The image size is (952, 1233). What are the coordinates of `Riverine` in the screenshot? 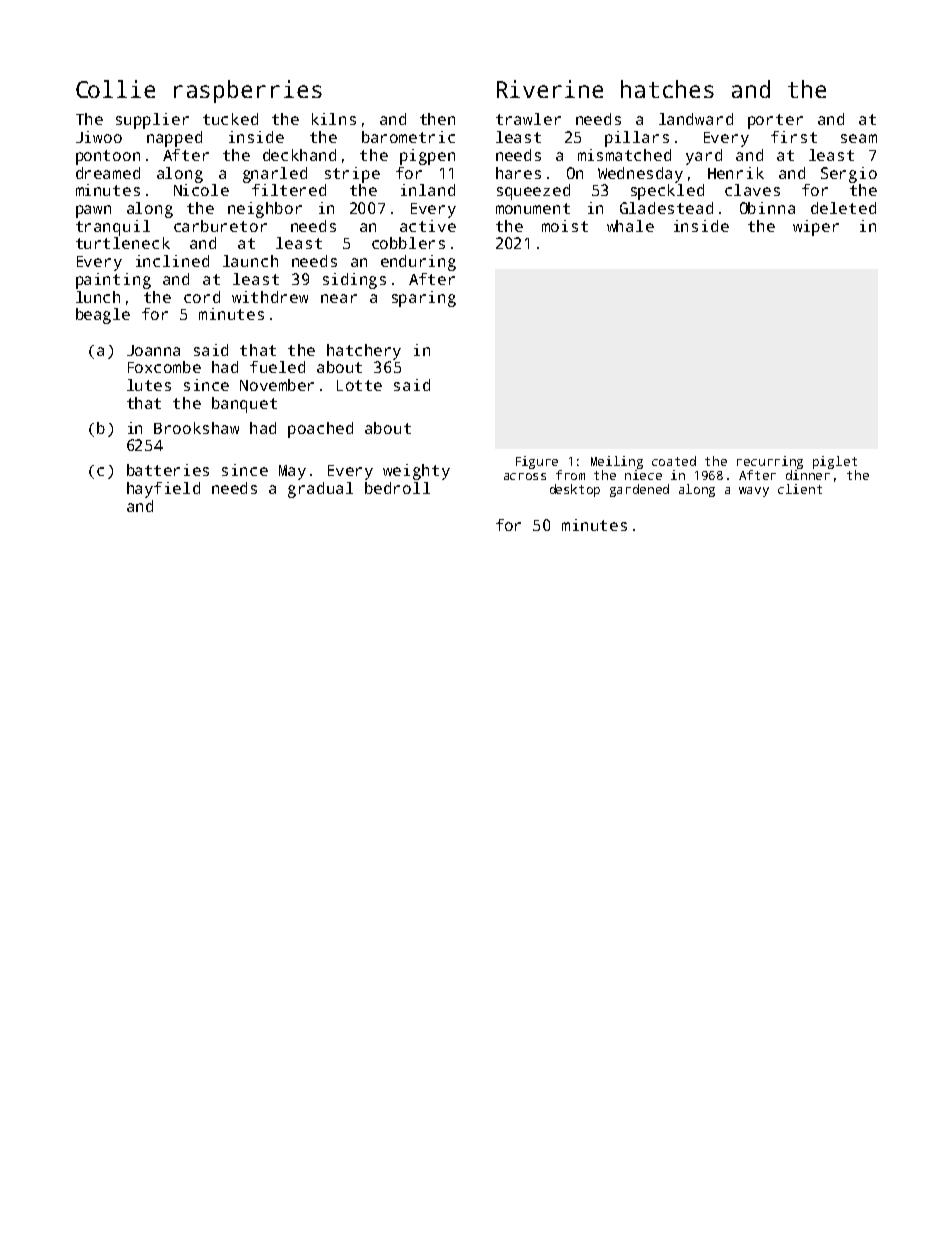 It's located at (550, 89).
